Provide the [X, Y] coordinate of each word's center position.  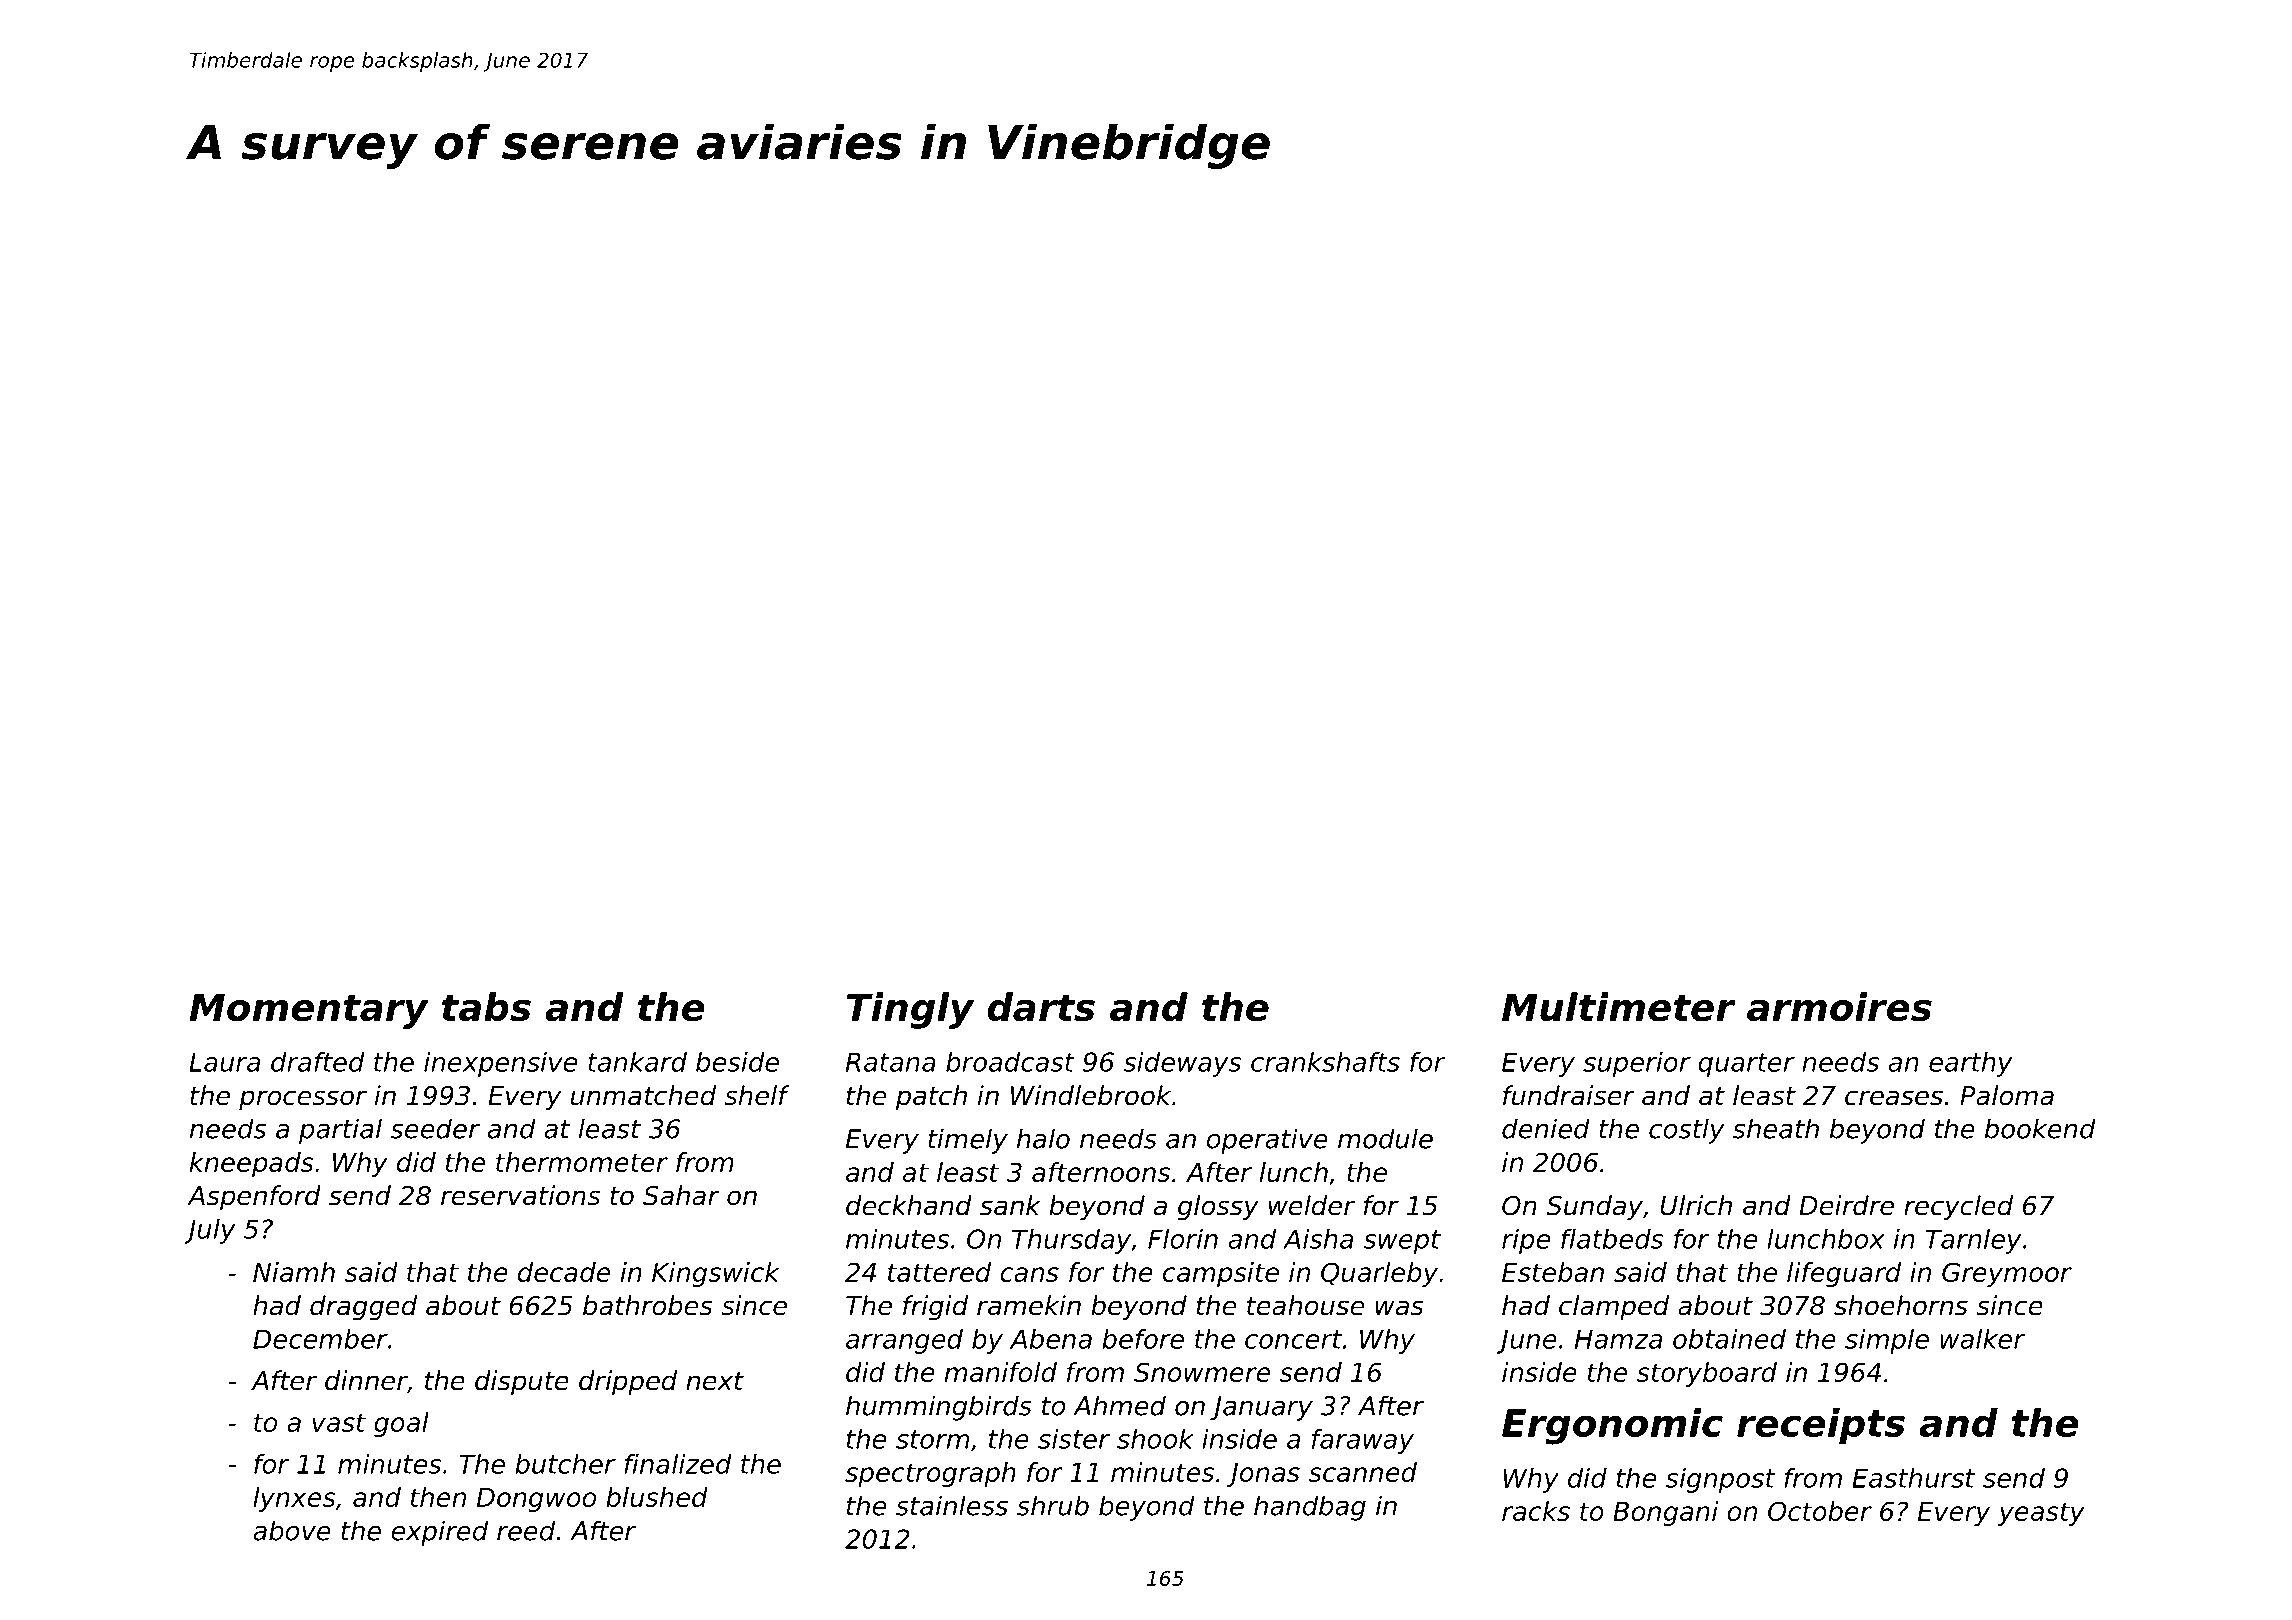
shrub [1053, 1505]
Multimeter [1619, 1007]
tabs [486, 1007]
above [292, 1530]
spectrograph [930, 1474]
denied [1546, 1128]
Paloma [2007, 1095]
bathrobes [648, 1305]
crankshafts [1325, 1062]
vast [339, 1422]
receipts [1821, 1426]
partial [340, 1131]
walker [1982, 1339]
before [1143, 1339]
